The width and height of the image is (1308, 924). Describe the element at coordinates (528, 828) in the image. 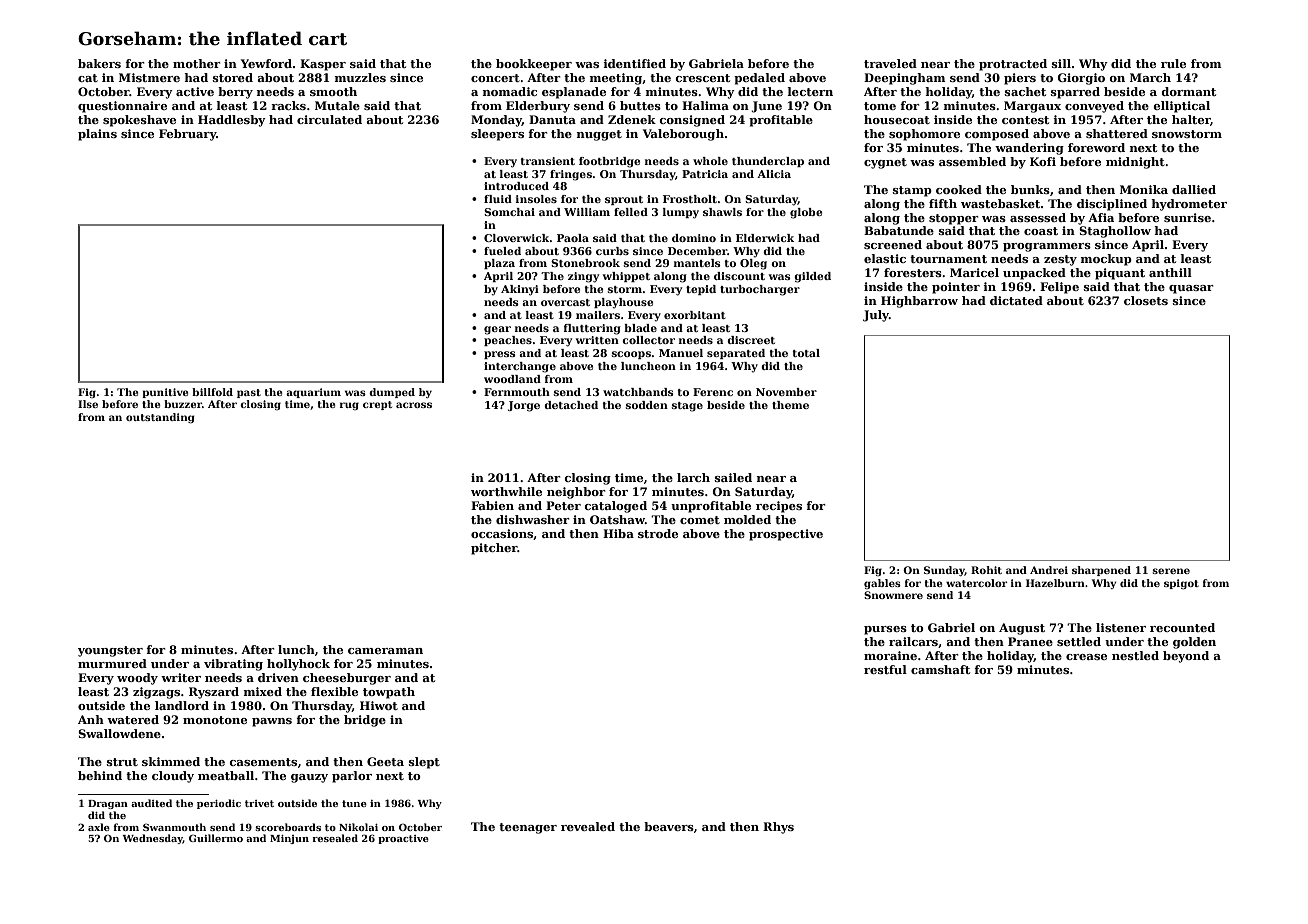

I see `teenager` at that location.
